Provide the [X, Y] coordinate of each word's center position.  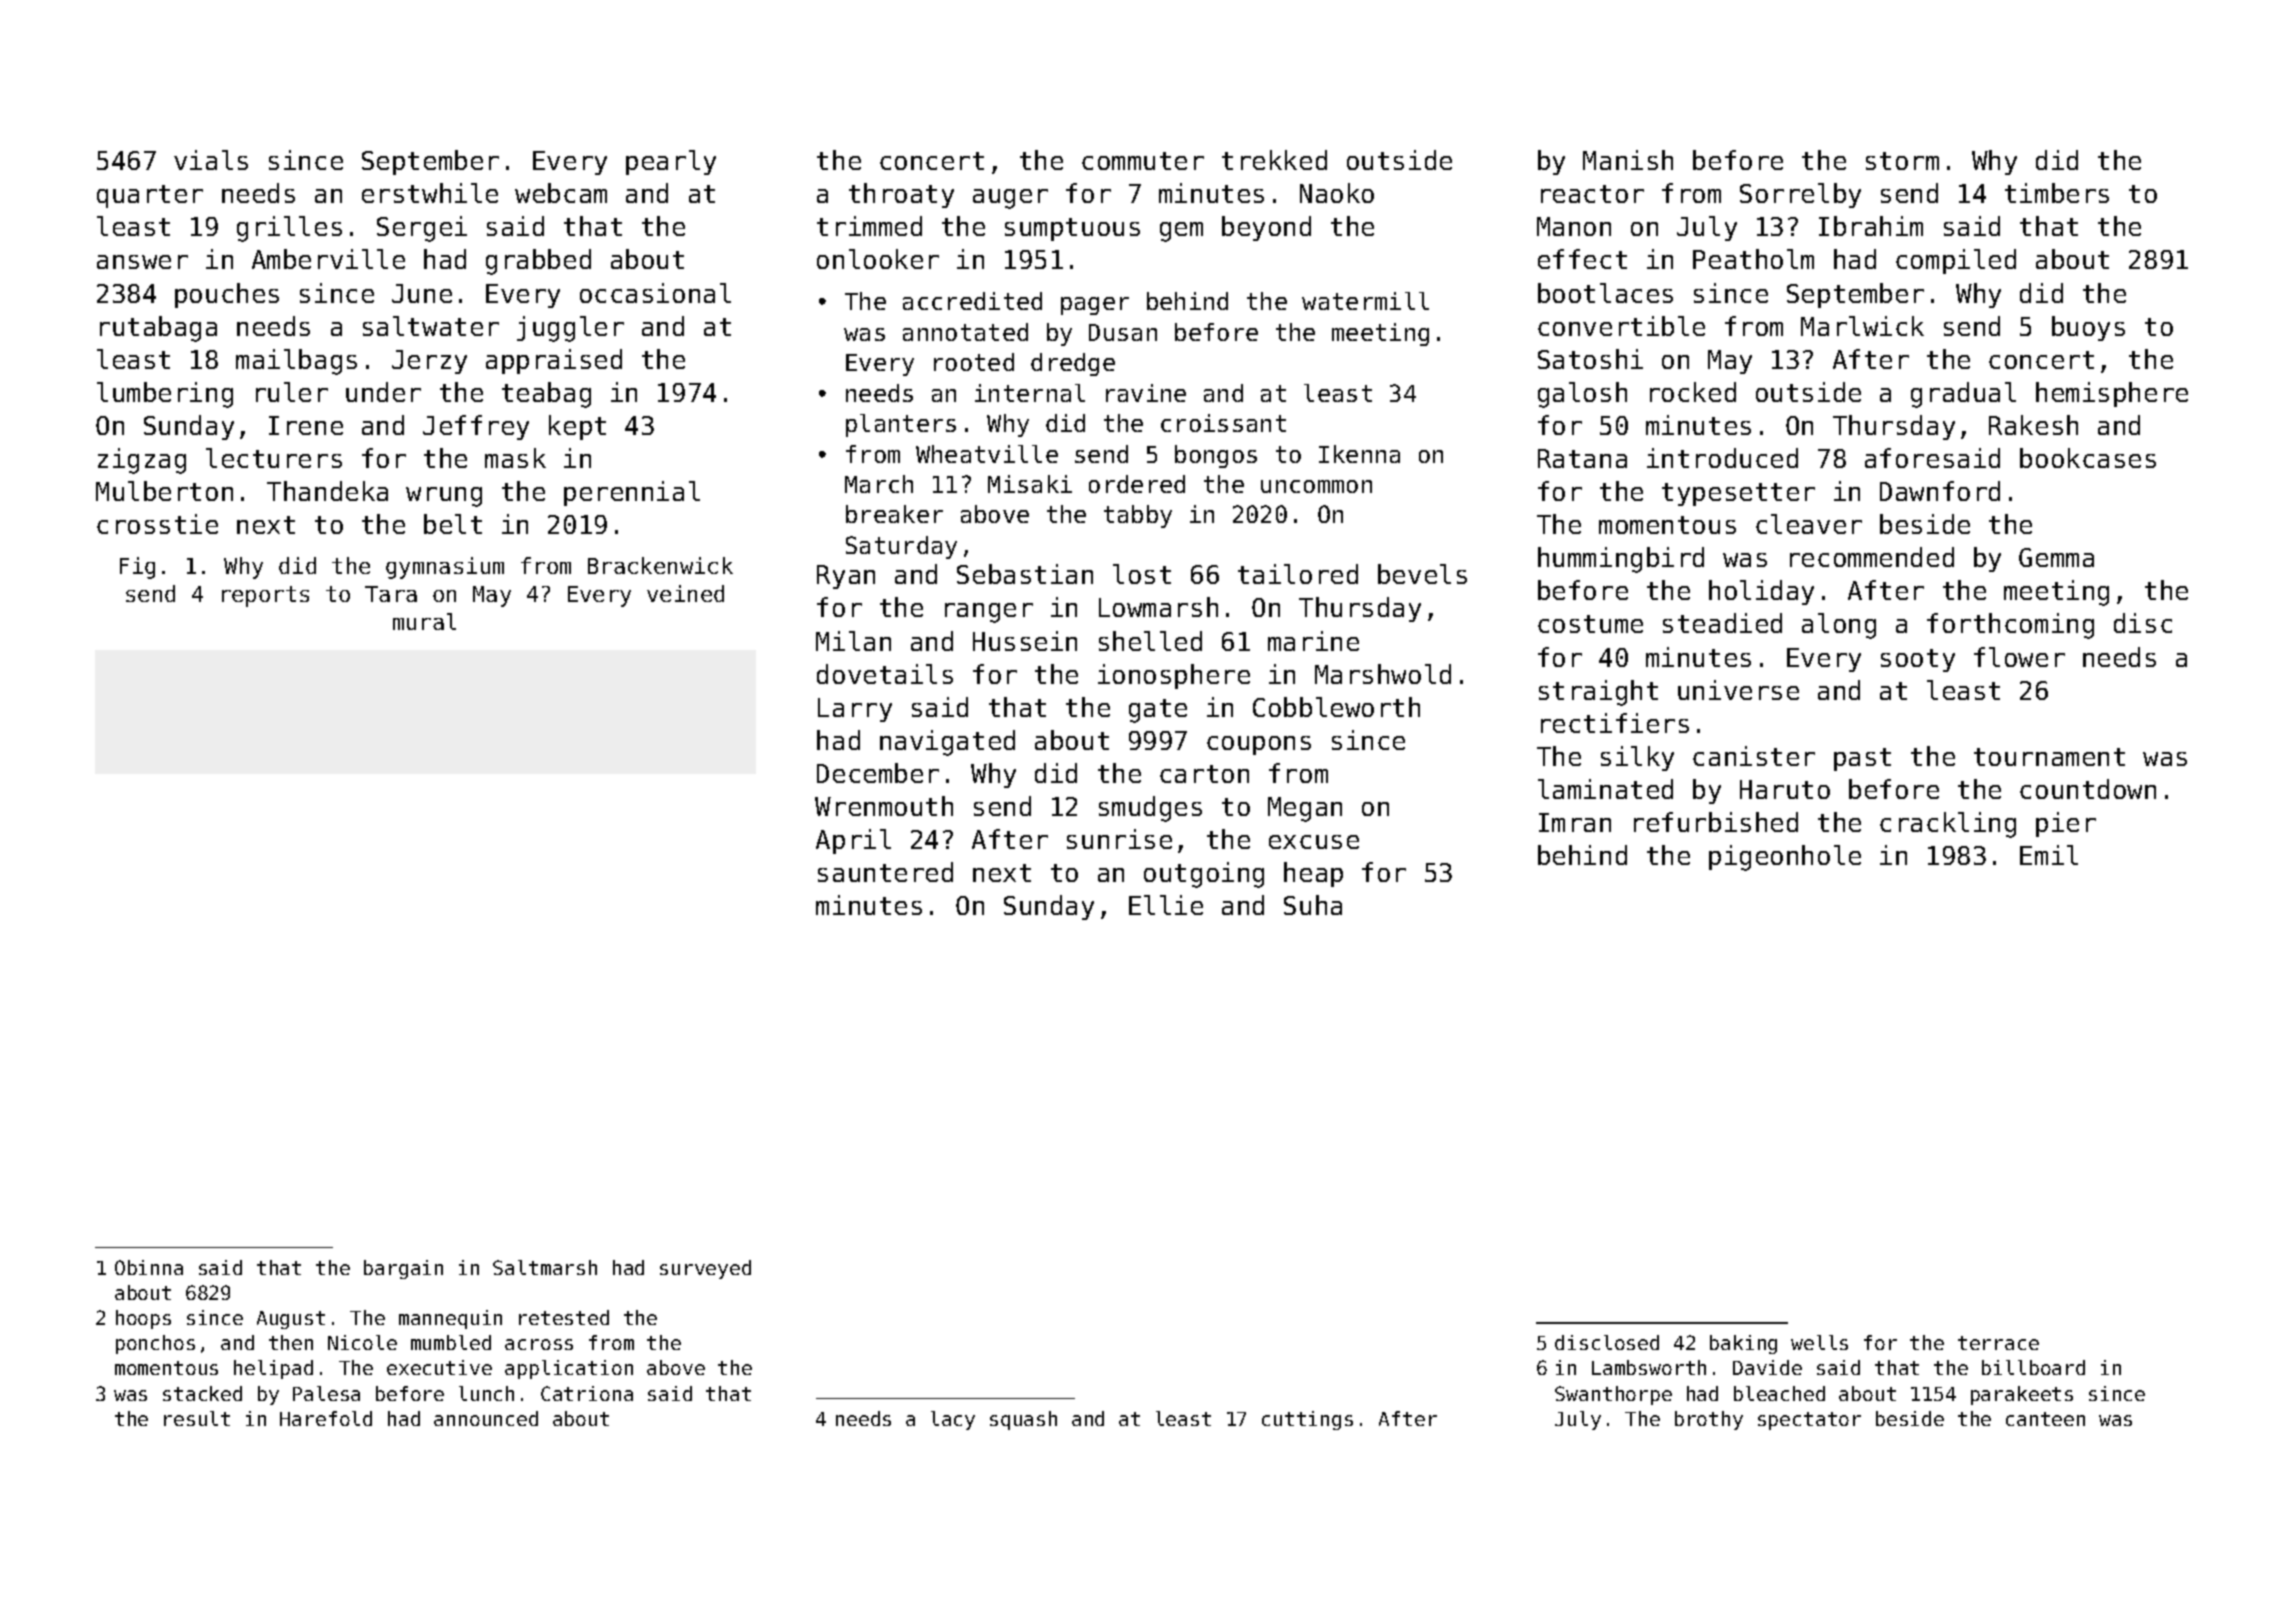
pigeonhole [1785, 858]
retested [564, 1317]
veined [685, 593]
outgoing [1204, 875]
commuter [1143, 161]
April [853, 841]
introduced [1722, 458]
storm [1902, 161]
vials [211, 160]
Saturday [901, 547]
